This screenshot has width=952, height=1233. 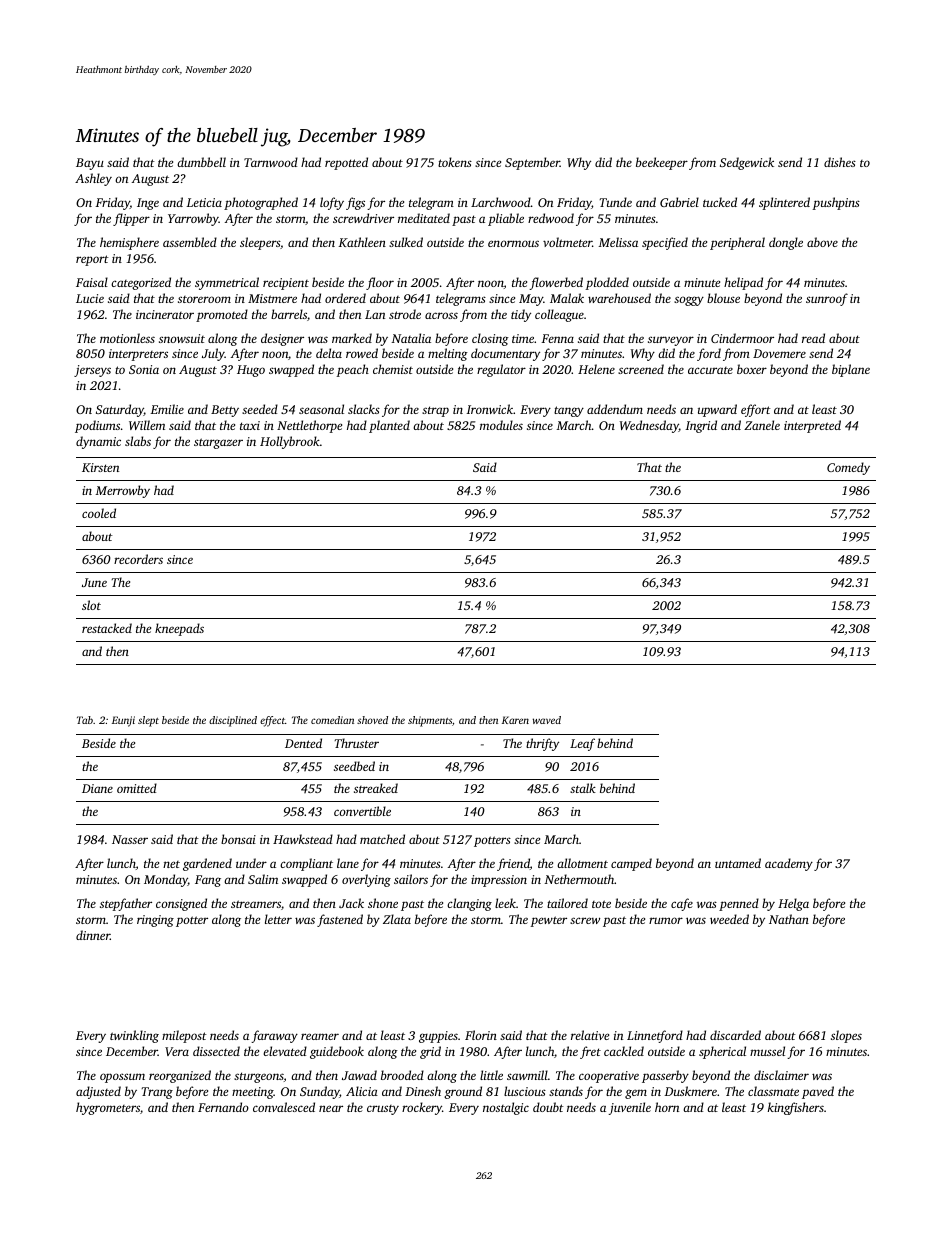 What do you see at coordinates (827, 299) in the screenshot?
I see `sunroof` at bounding box center [827, 299].
